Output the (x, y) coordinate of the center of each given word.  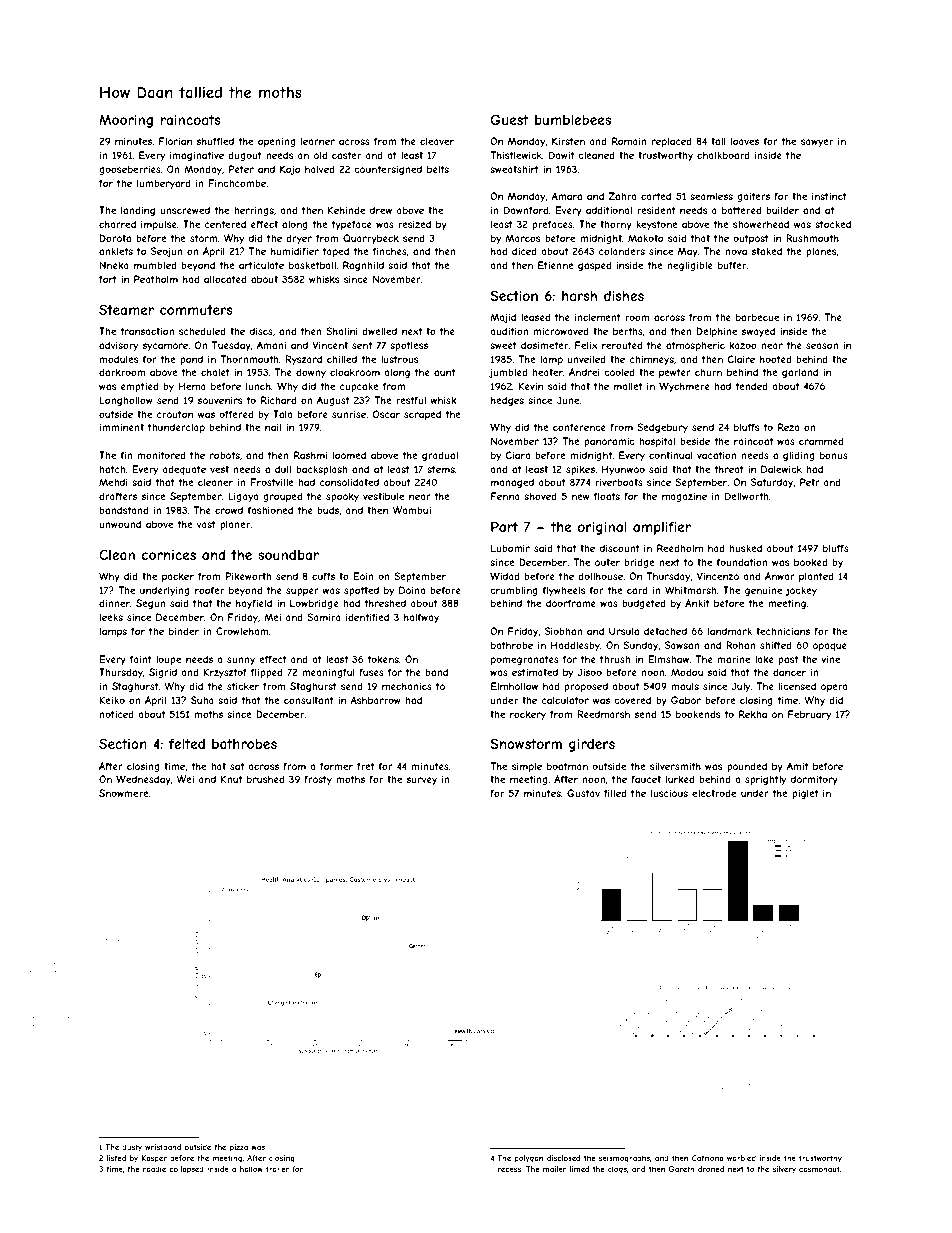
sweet (503, 345)
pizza (239, 1148)
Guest (510, 119)
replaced (672, 142)
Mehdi (113, 482)
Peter (241, 169)
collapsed (187, 1170)
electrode (714, 793)
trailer (277, 1169)
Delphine (717, 332)
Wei (185, 779)
